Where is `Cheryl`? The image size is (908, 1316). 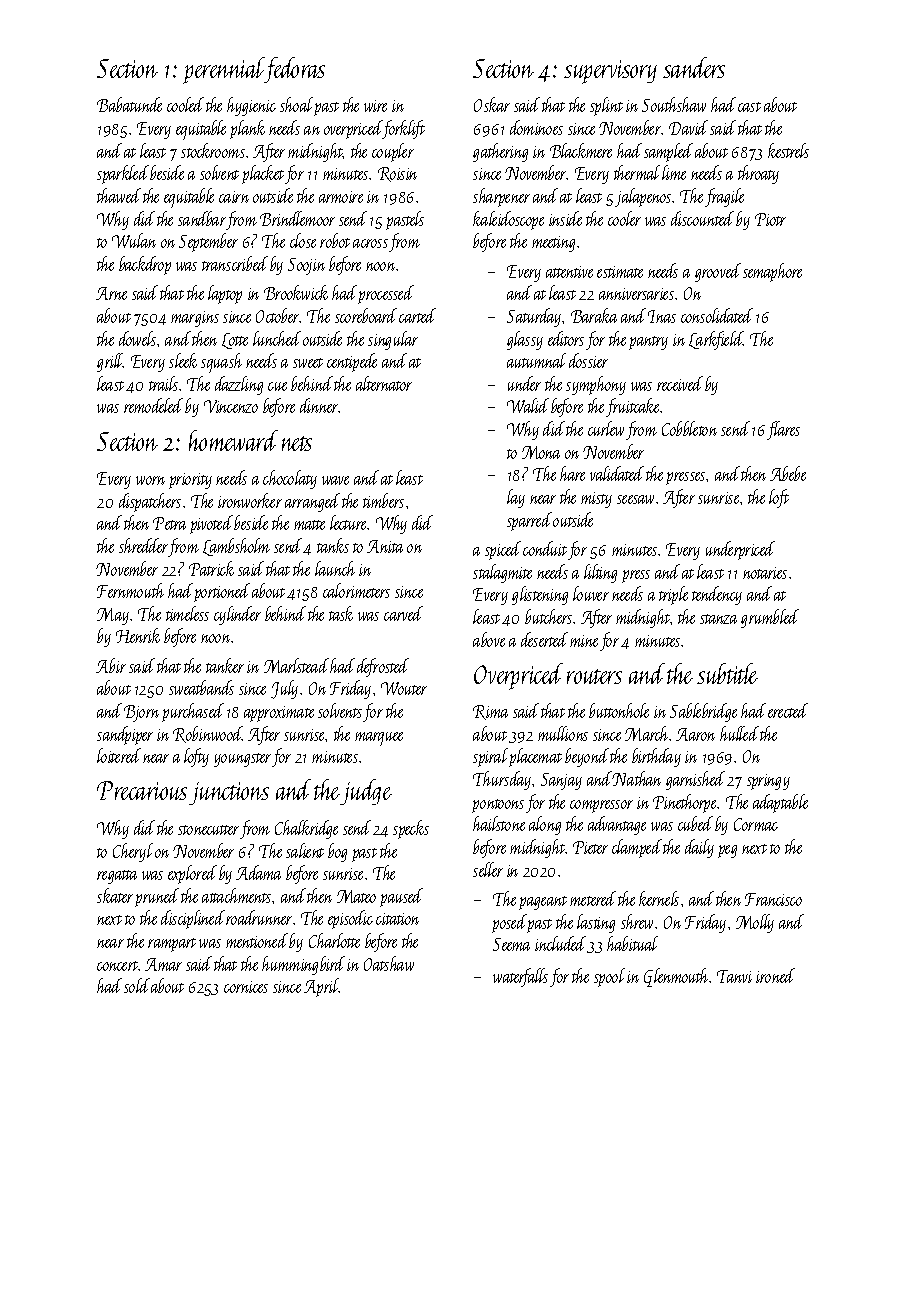 Cheryl is located at coordinates (133, 852).
